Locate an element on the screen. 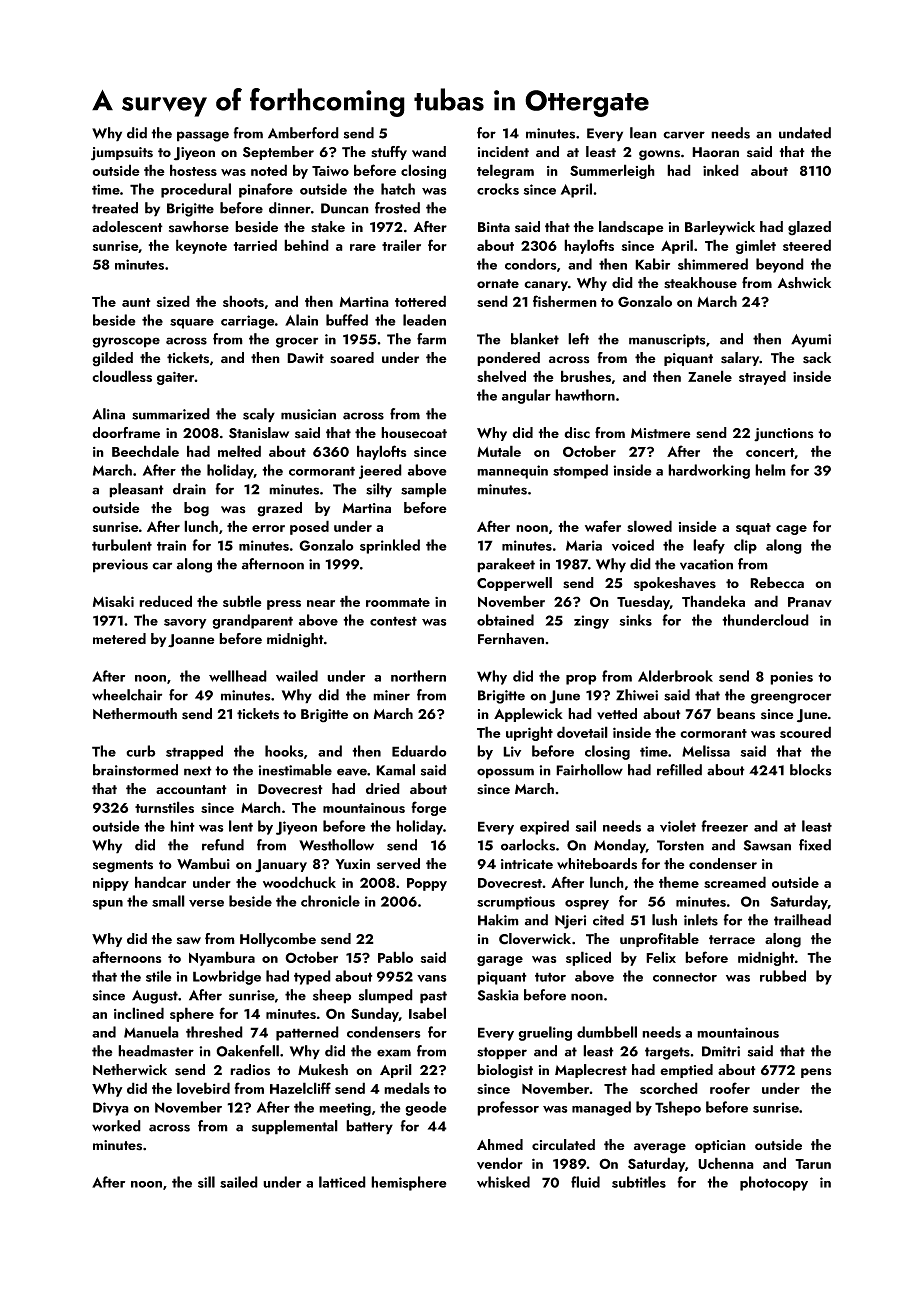 This screenshot has width=924, height=1308. steakhouse is located at coordinates (700, 283).
